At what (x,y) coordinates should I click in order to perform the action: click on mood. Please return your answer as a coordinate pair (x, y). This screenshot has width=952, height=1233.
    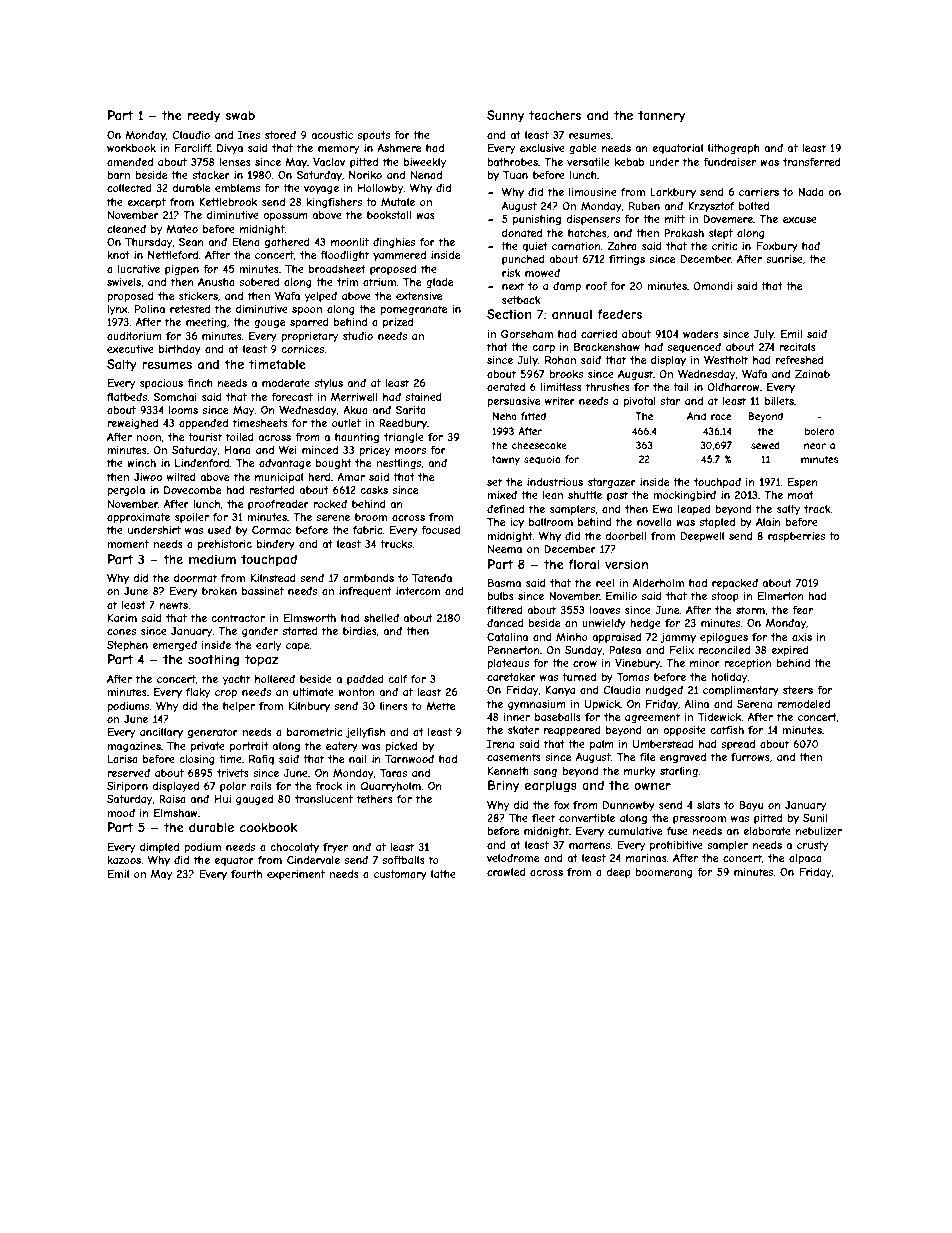
    Looking at the image, I should click on (121, 813).
